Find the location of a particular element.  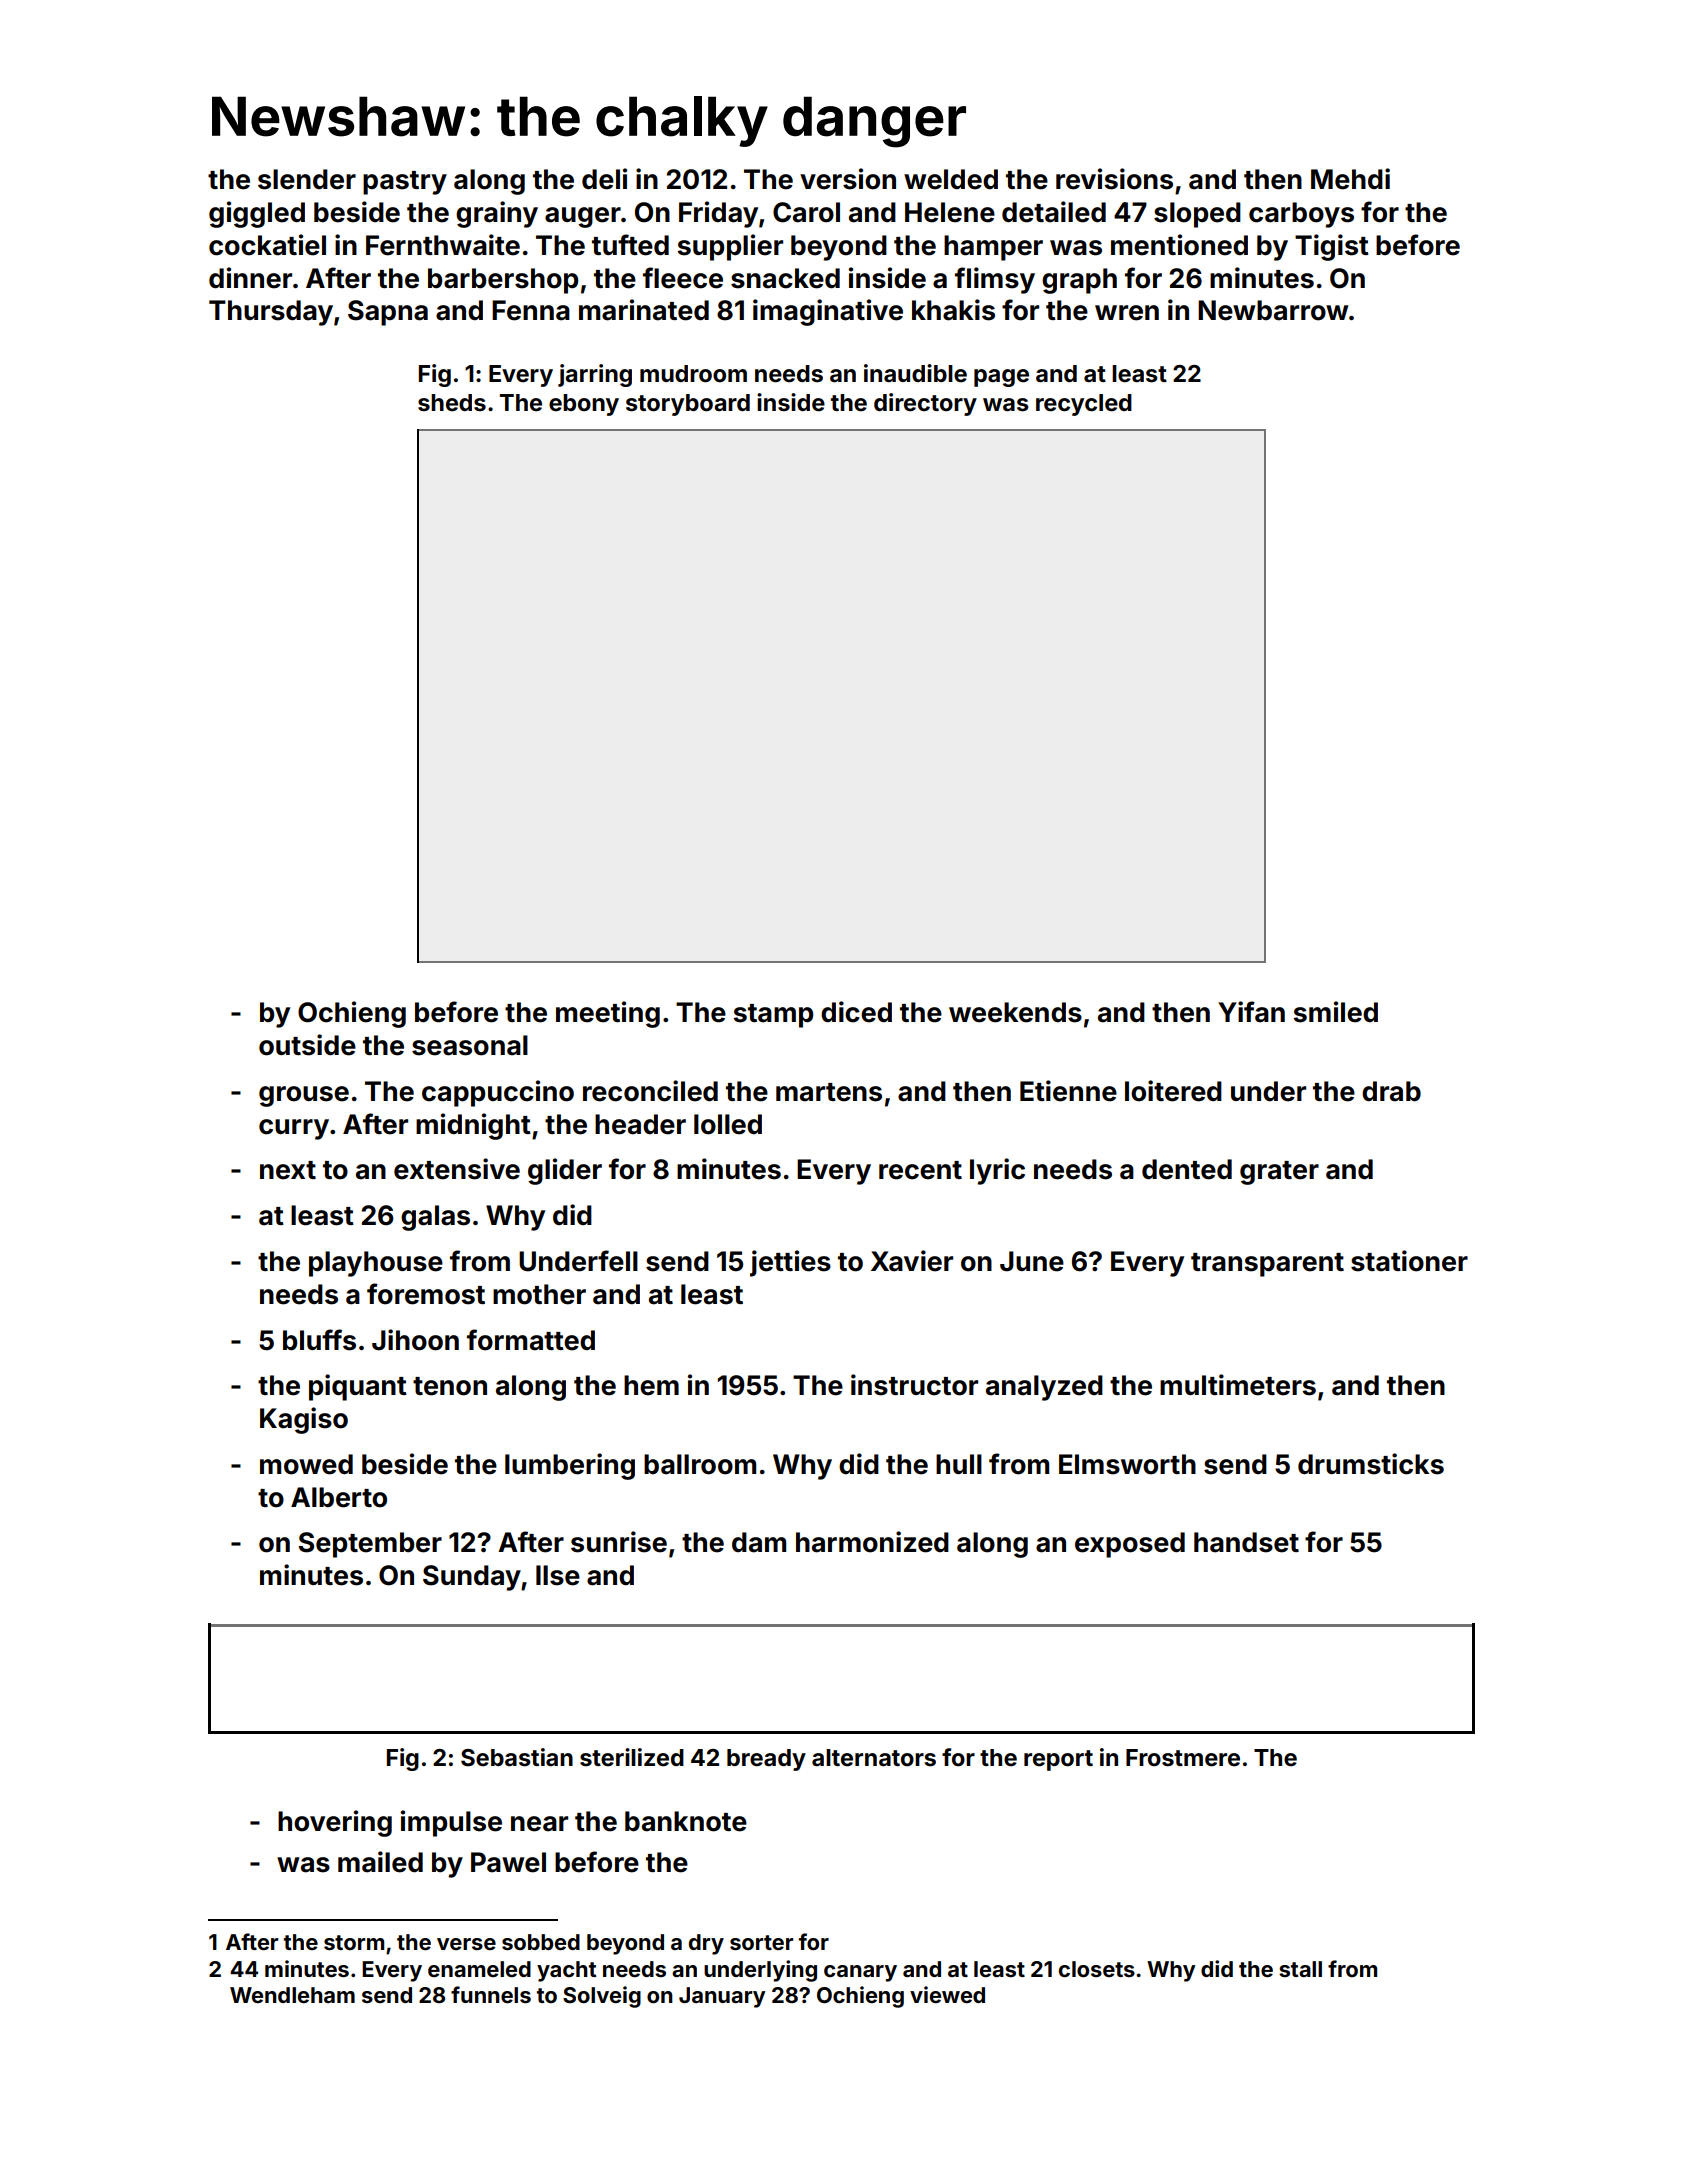

carboys is located at coordinates (1301, 215).
